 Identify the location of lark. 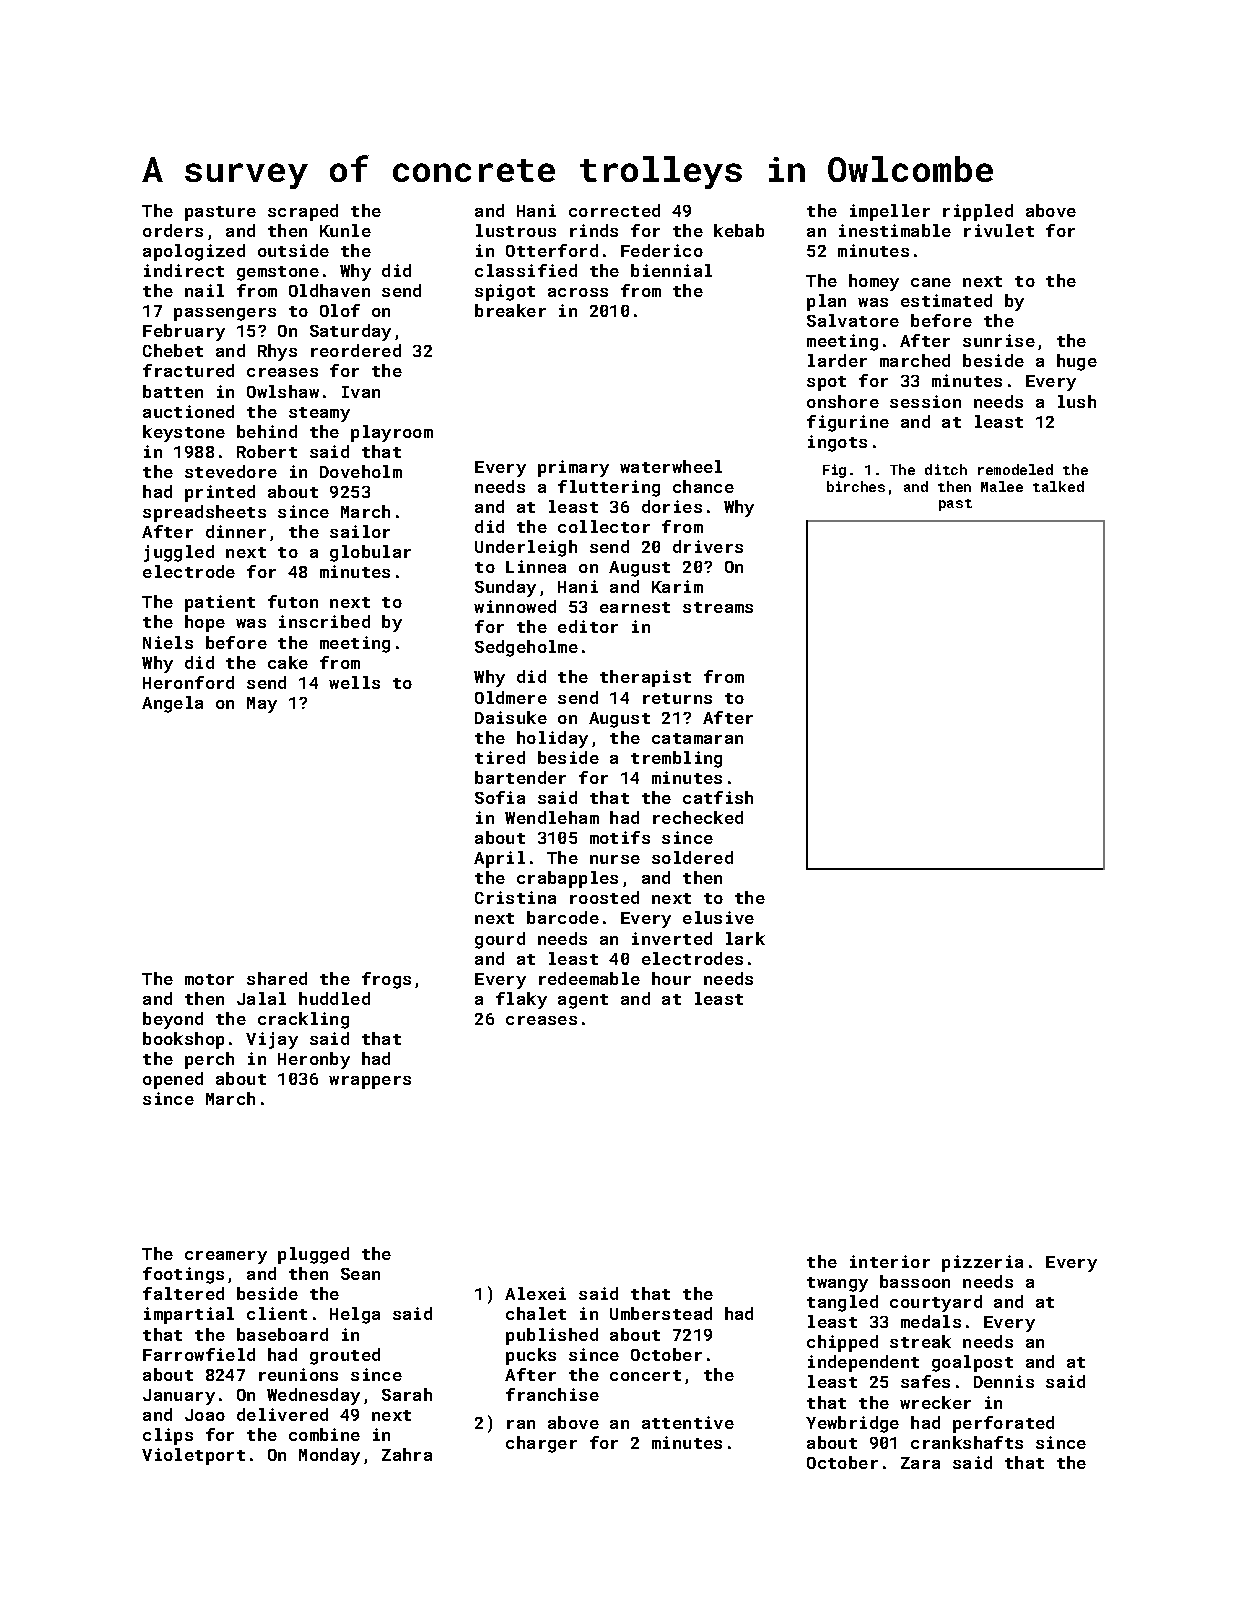
(745, 938).
